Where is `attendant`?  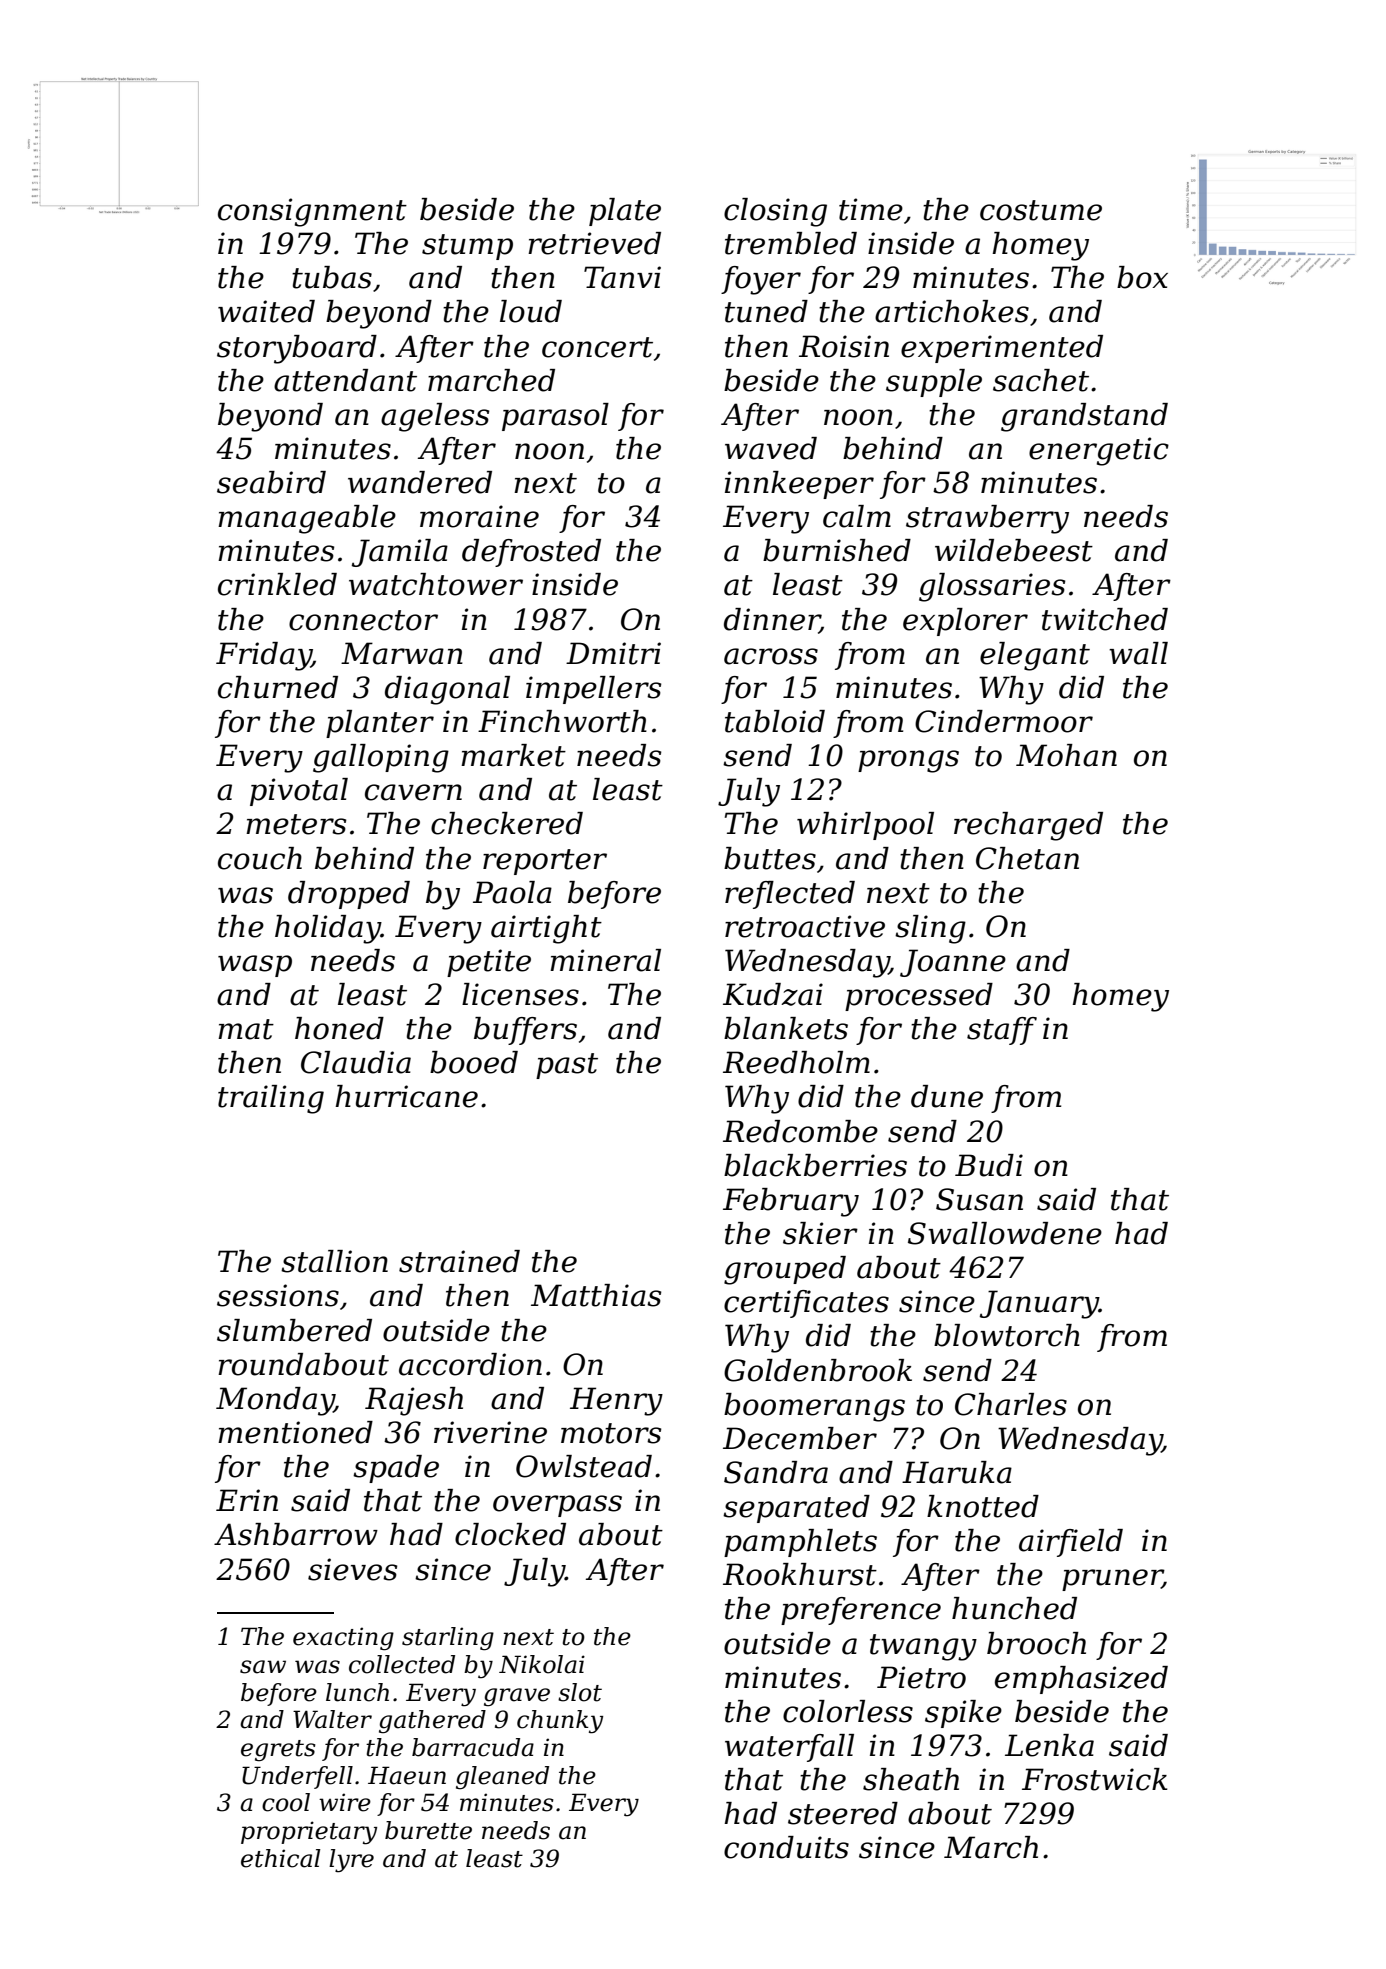 attendant is located at coordinates (345, 380).
